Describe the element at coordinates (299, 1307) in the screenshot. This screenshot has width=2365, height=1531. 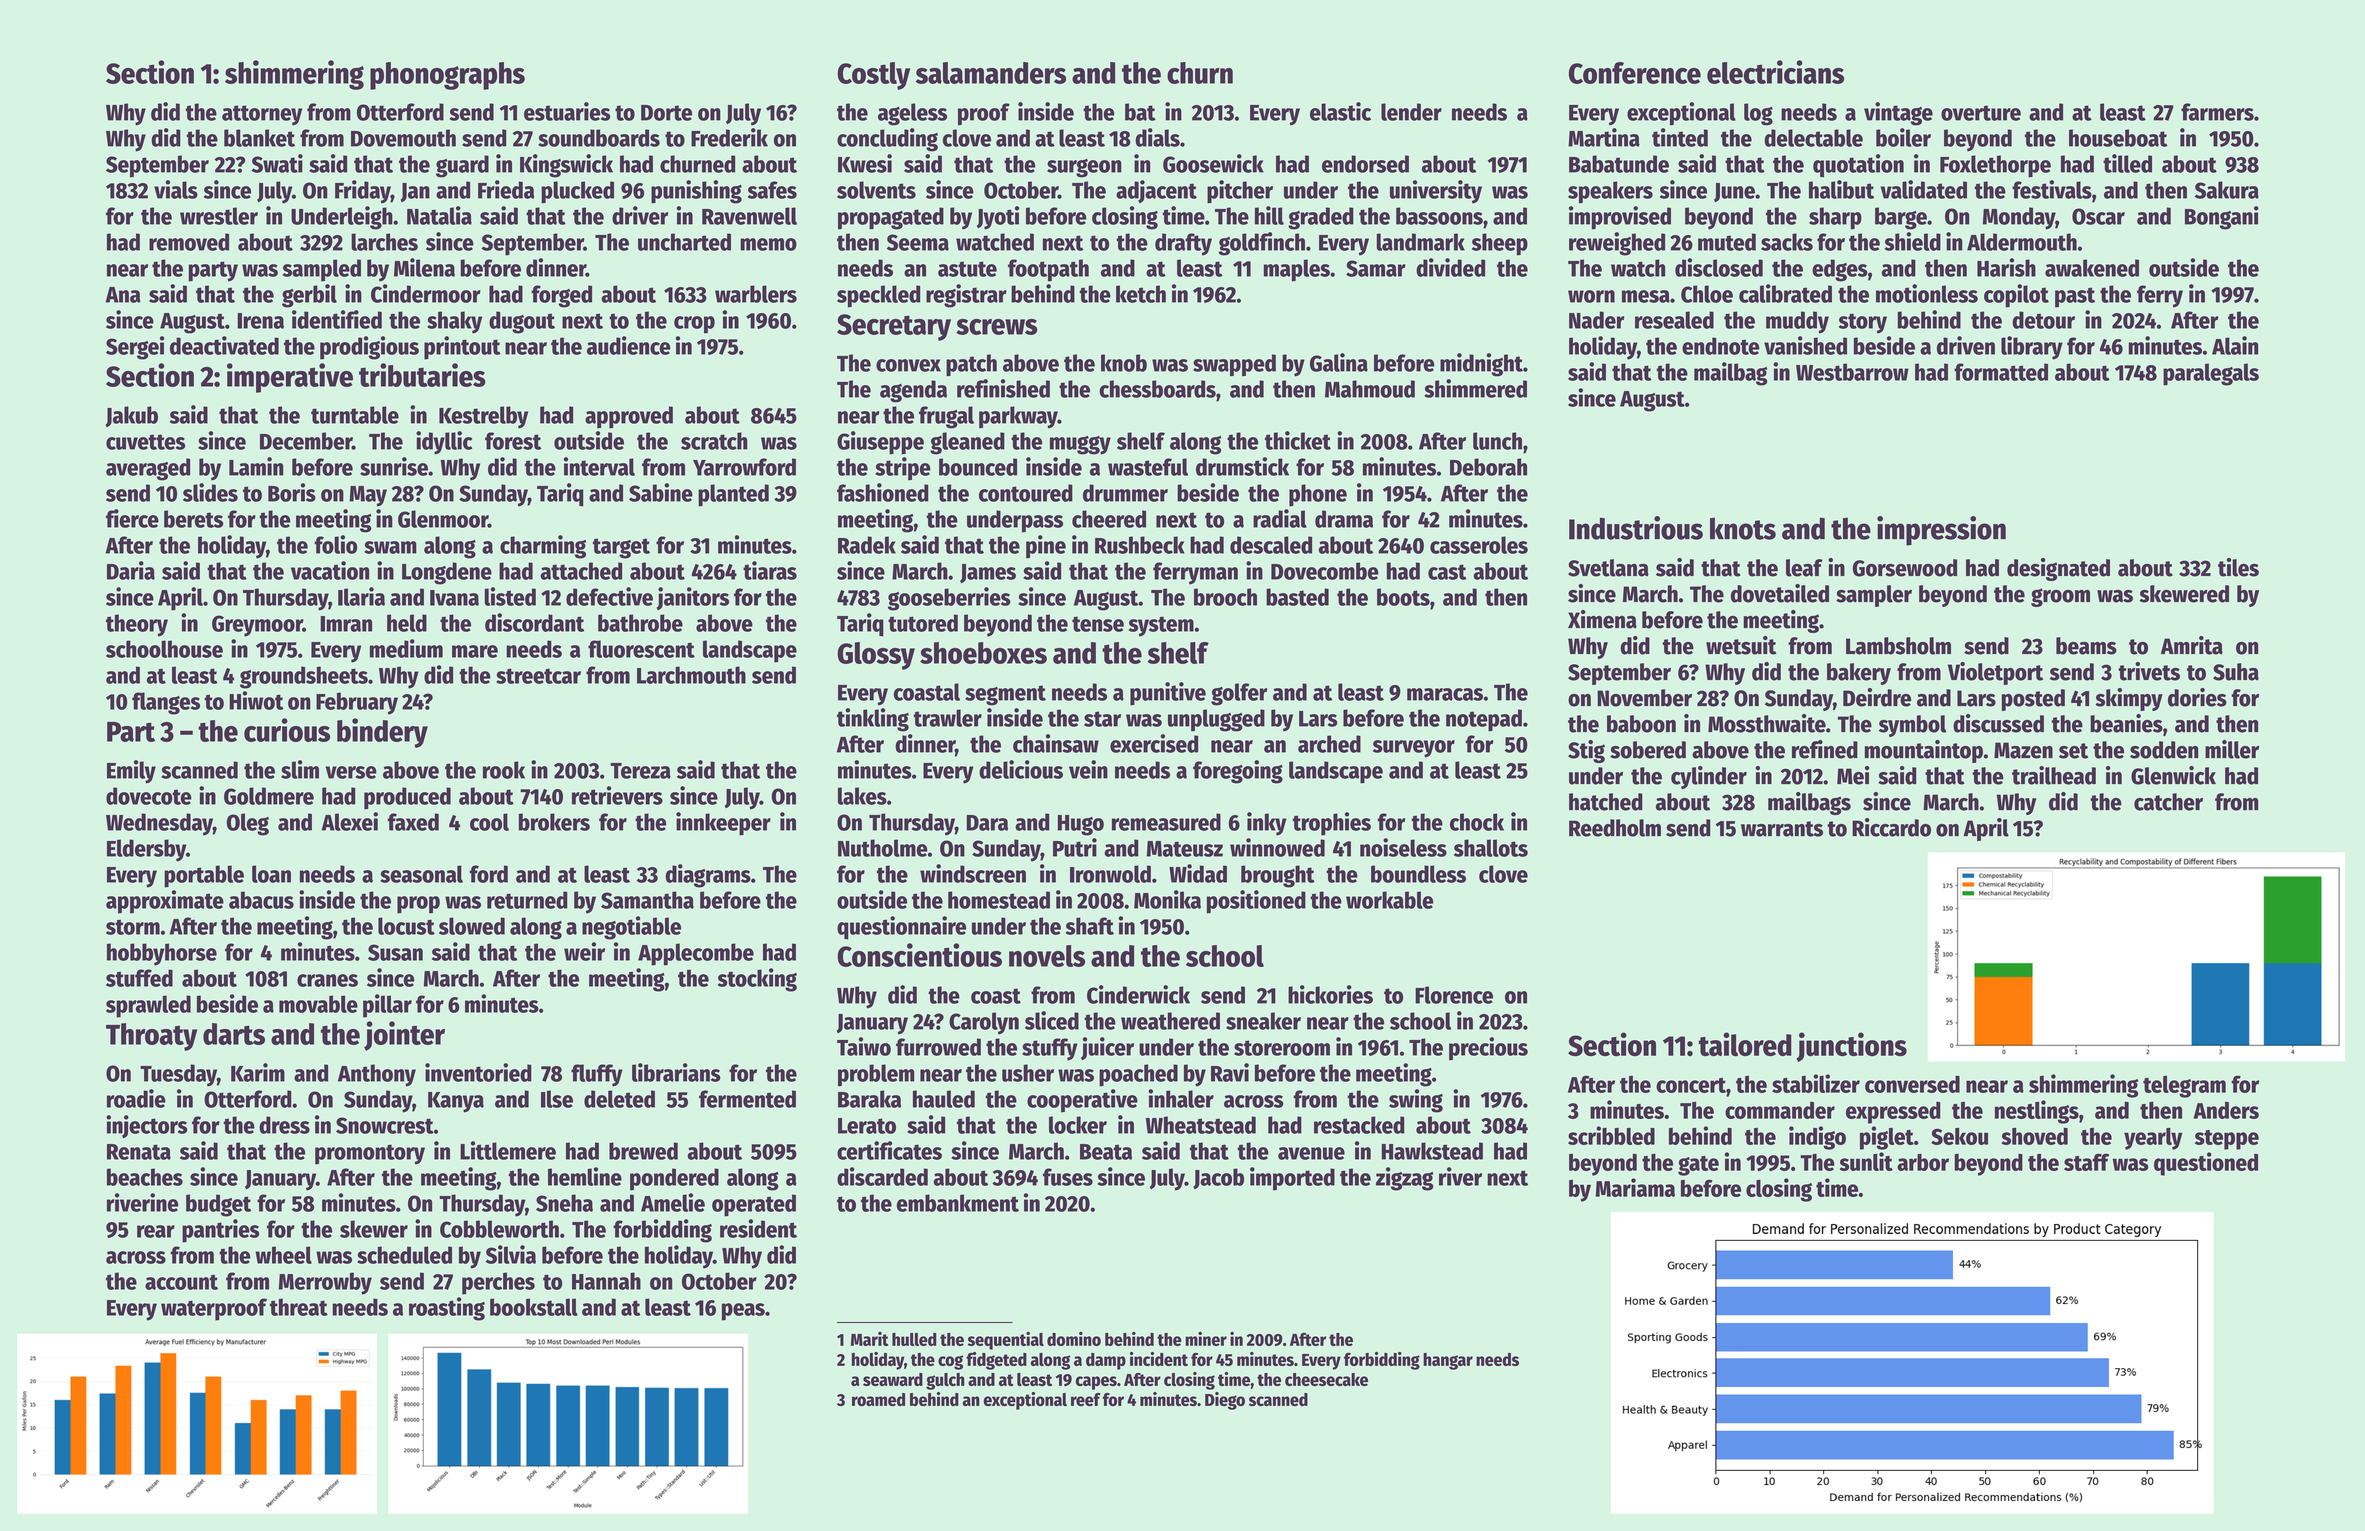
I see `threat` at that location.
